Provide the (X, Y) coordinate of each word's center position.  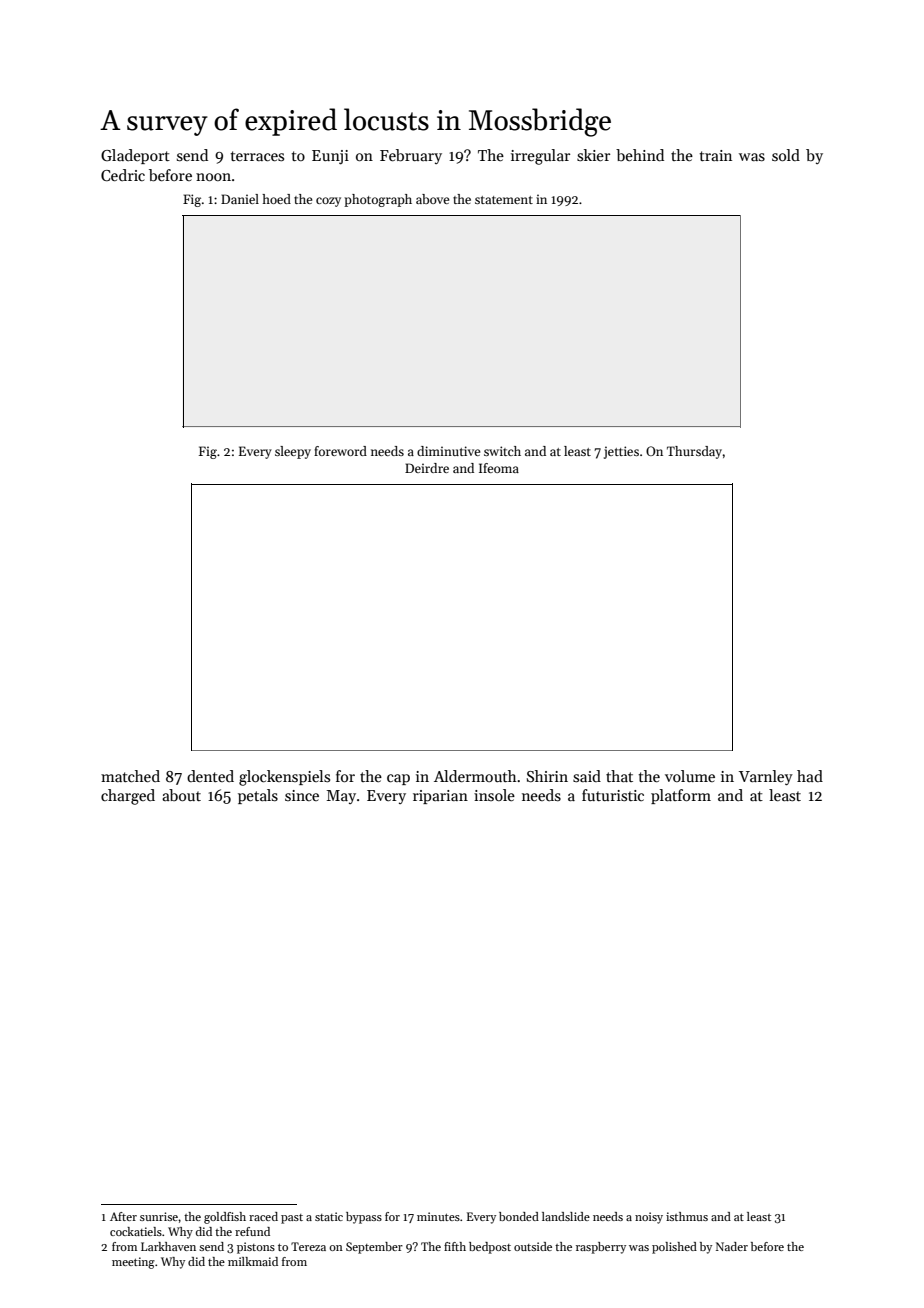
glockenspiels (284, 778)
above (432, 199)
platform (681, 796)
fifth (455, 1246)
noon (213, 177)
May (341, 797)
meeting (133, 1263)
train (715, 155)
